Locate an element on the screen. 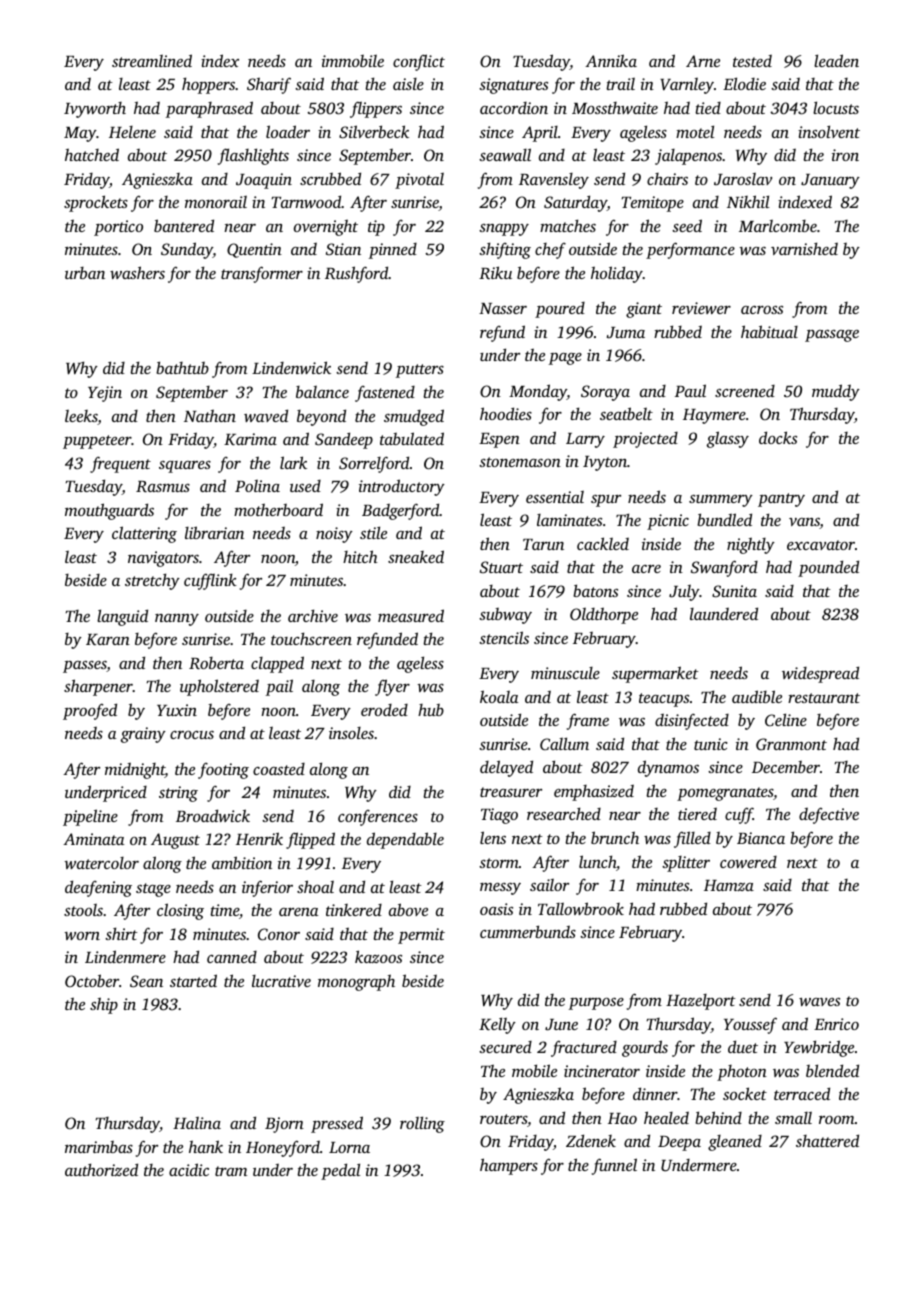 This screenshot has height=1308, width=924. Bianca is located at coordinates (761, 838).
